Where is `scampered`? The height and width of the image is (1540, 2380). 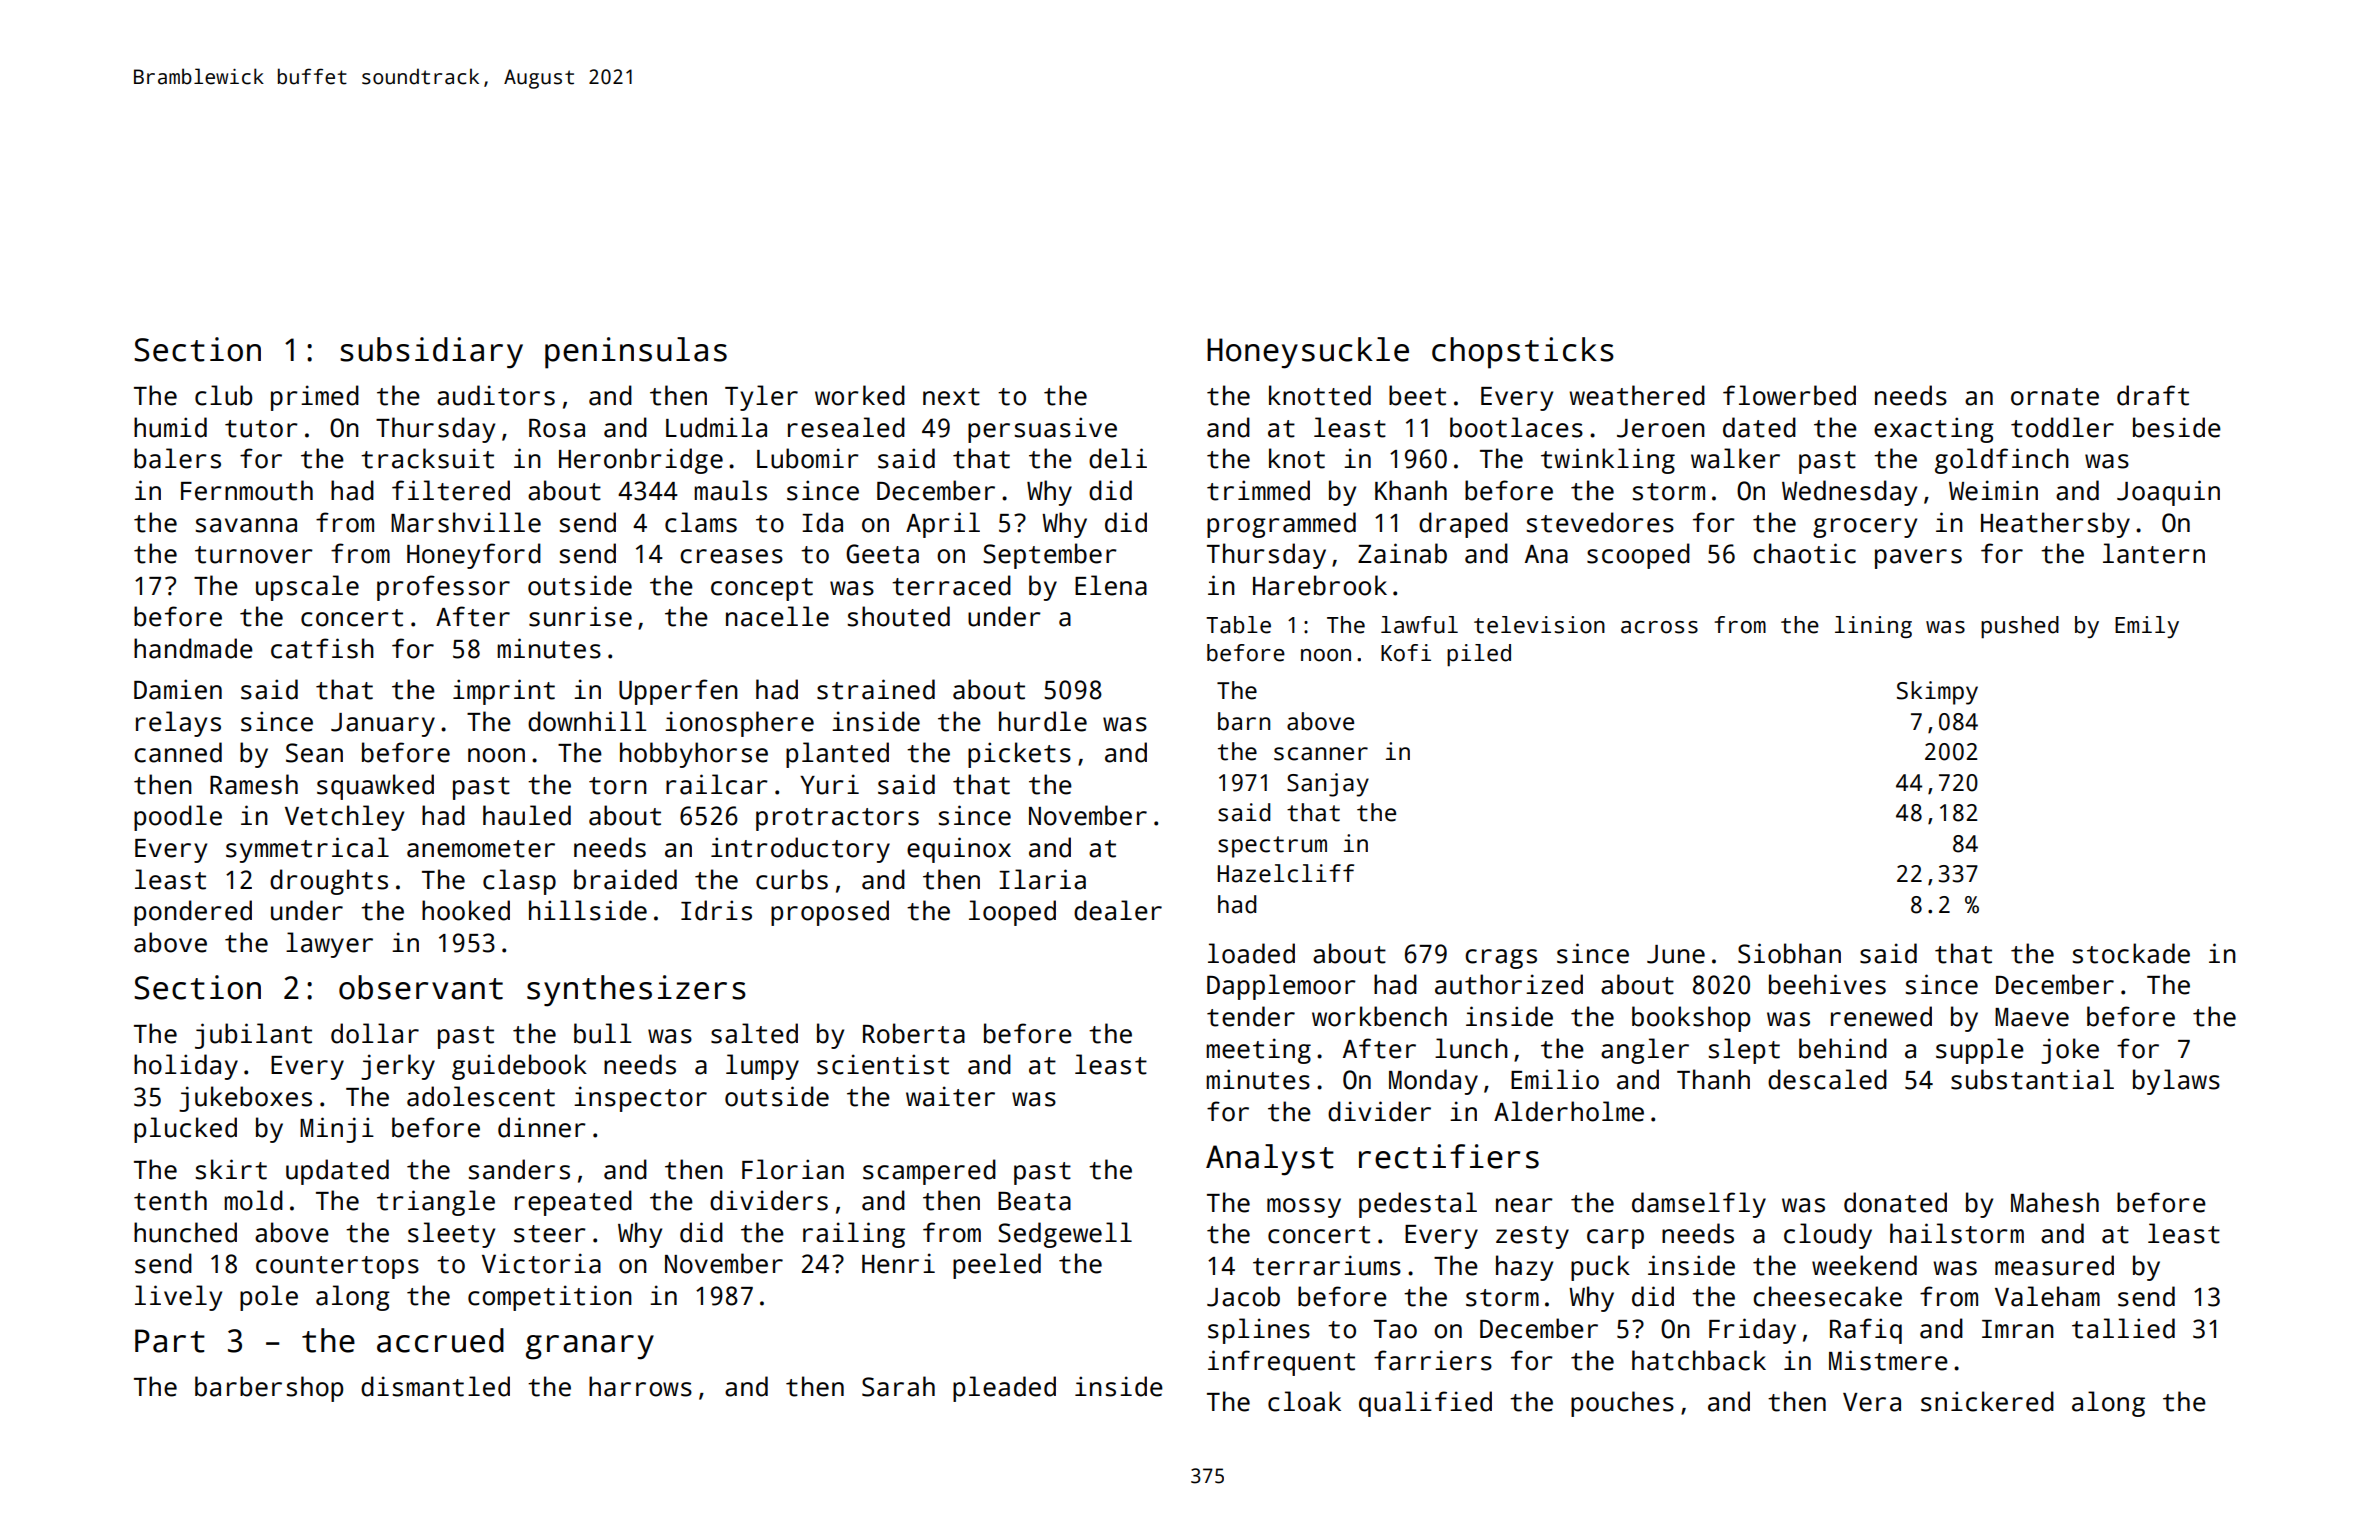 scampered is located at coordinates (929, 1172).
